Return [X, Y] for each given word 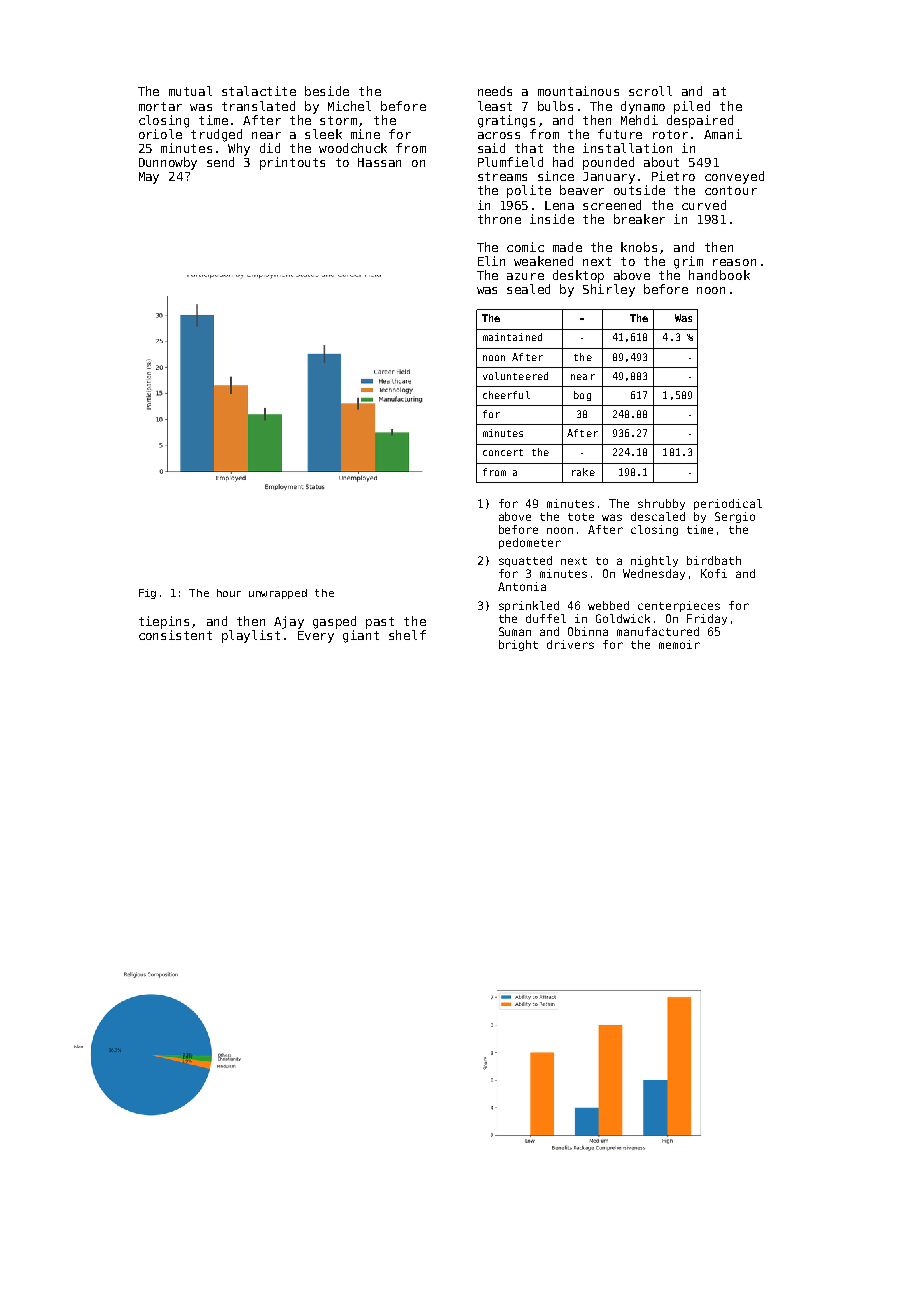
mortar [160, 106]
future [620, 134]
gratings [506, 121]
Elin [491, 261]
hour [229, 593]
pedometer [530, 543]
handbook [719, 275]
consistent [175, 635]
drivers [570, 644]
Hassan [379, 162]
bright [518, 645]
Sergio [735, 517]
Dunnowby [168, 163]
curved [704, 205]
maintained [512, 337]
